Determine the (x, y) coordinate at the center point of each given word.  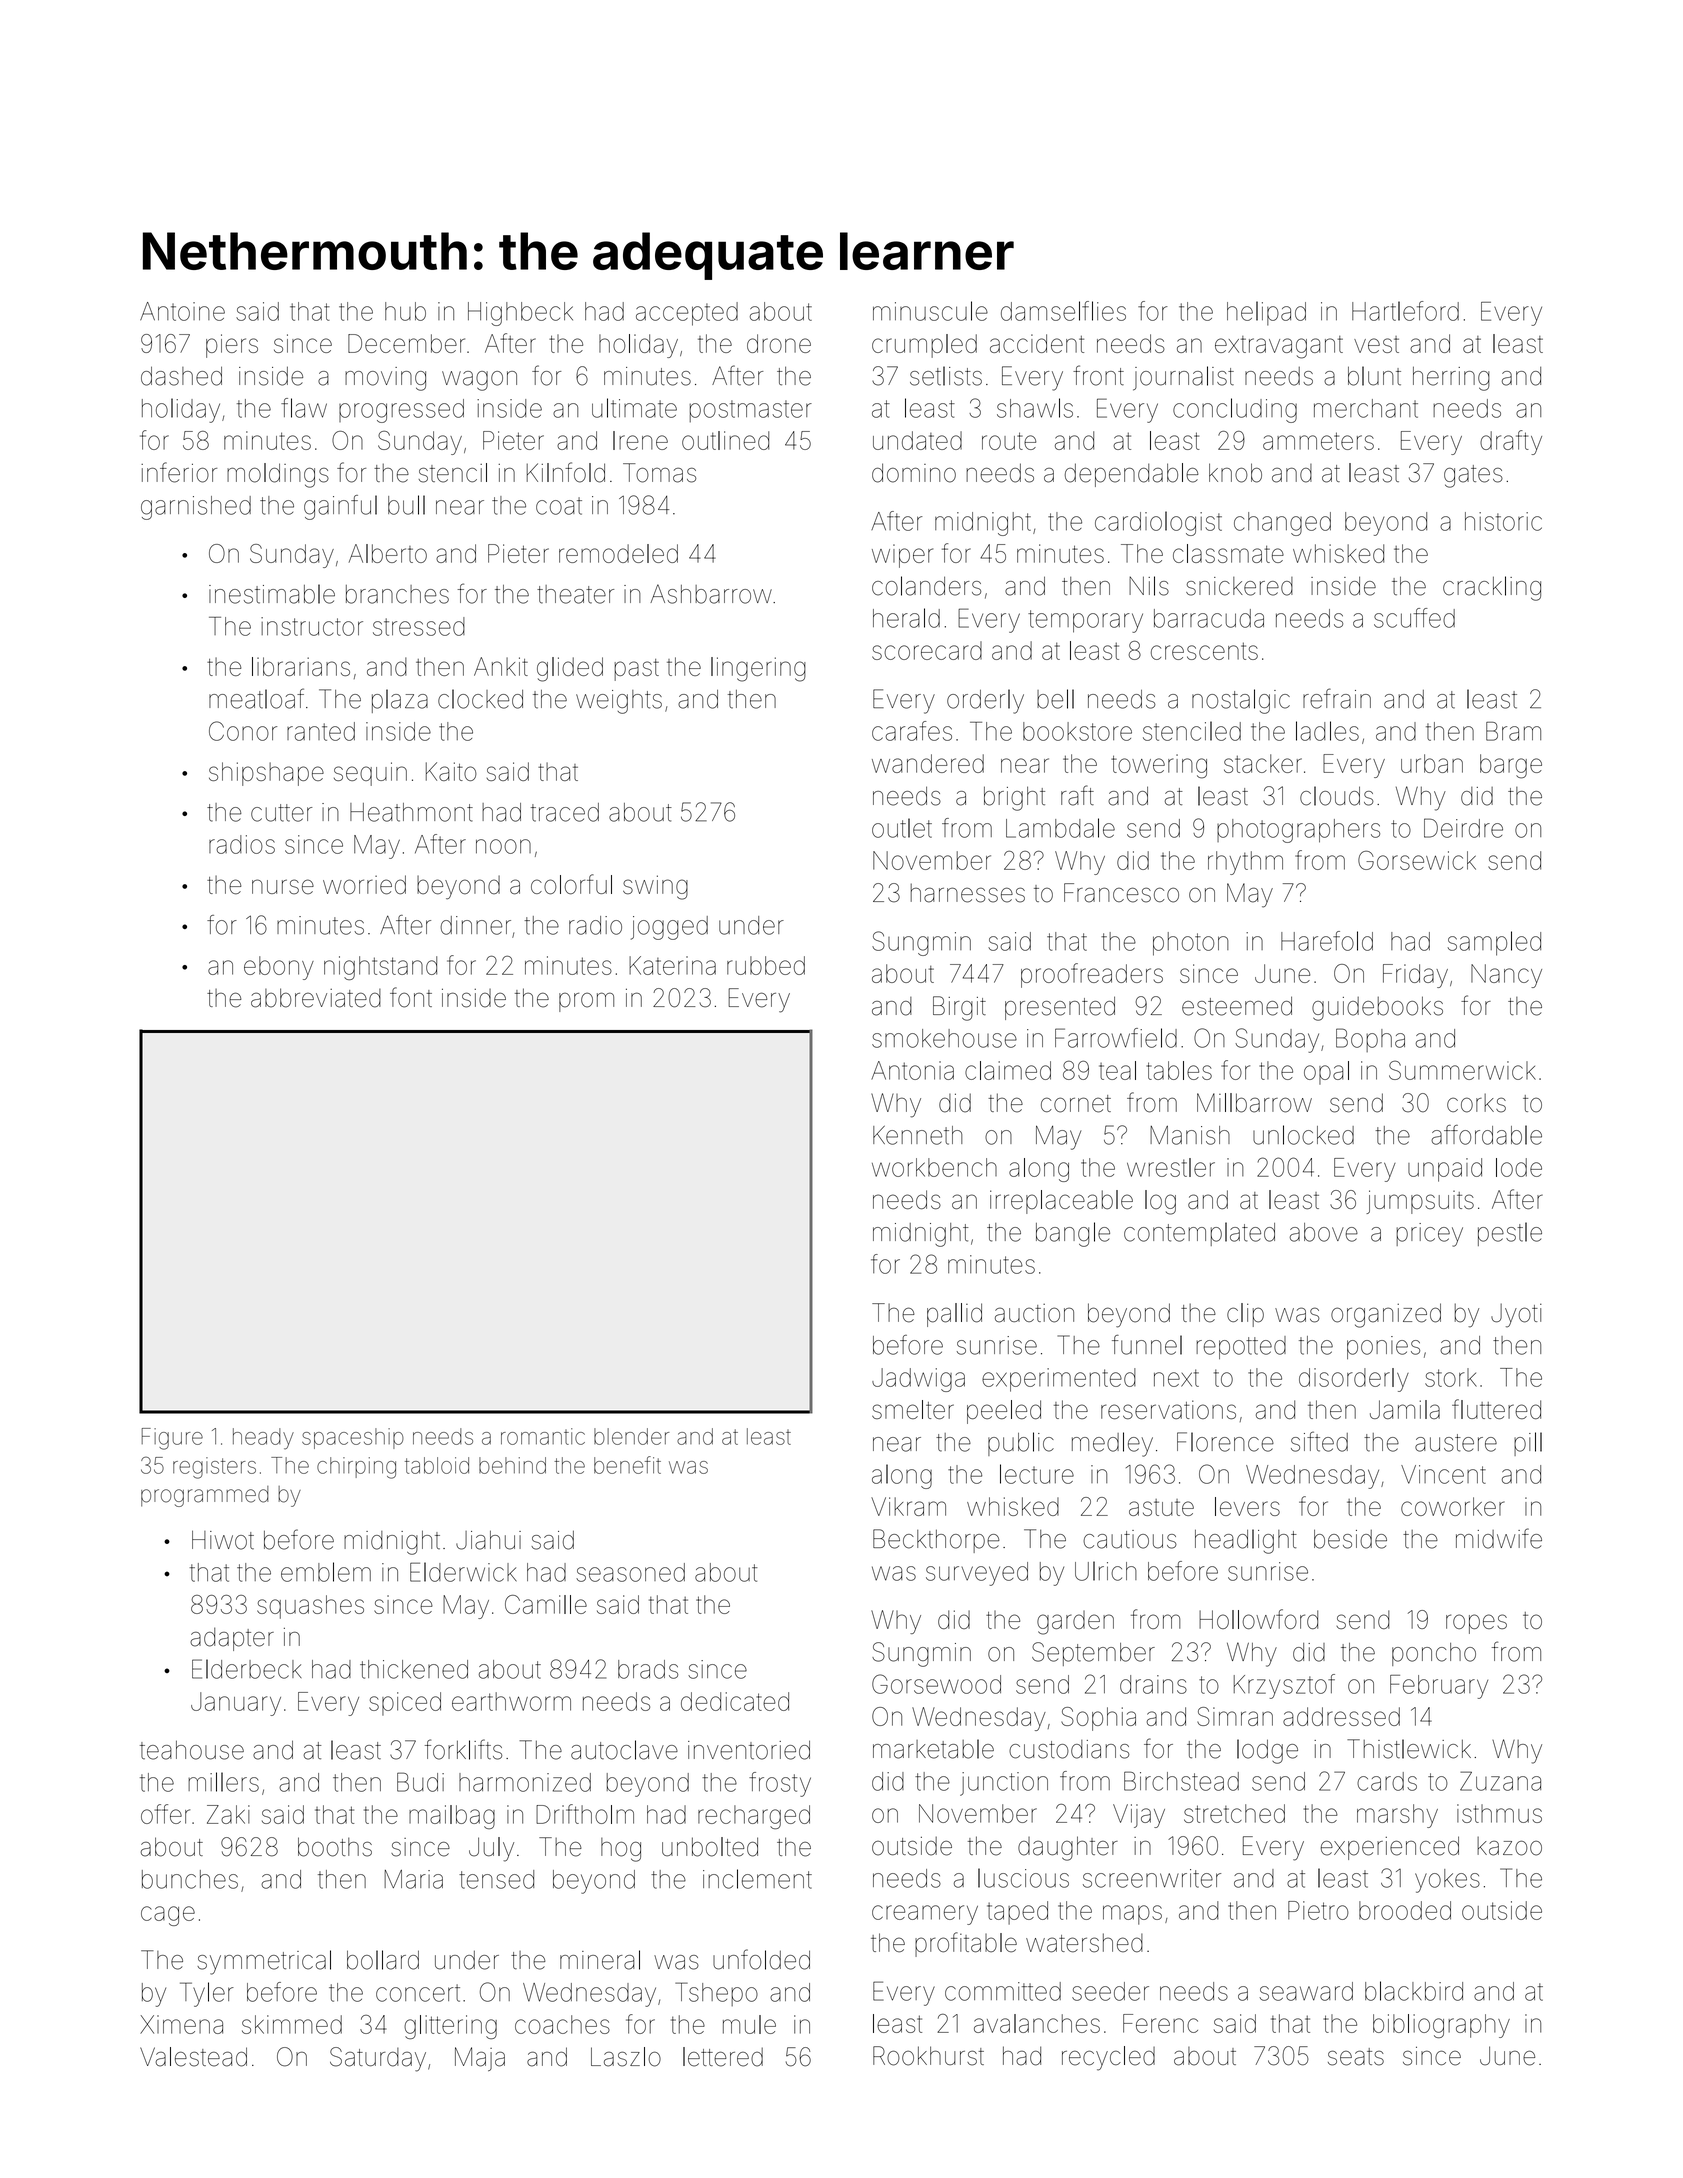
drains (1153, 1684)
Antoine (182, 311)
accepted (687, 314)
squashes (310, 1607)
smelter (913, 1409)
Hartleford (1405, 311)
